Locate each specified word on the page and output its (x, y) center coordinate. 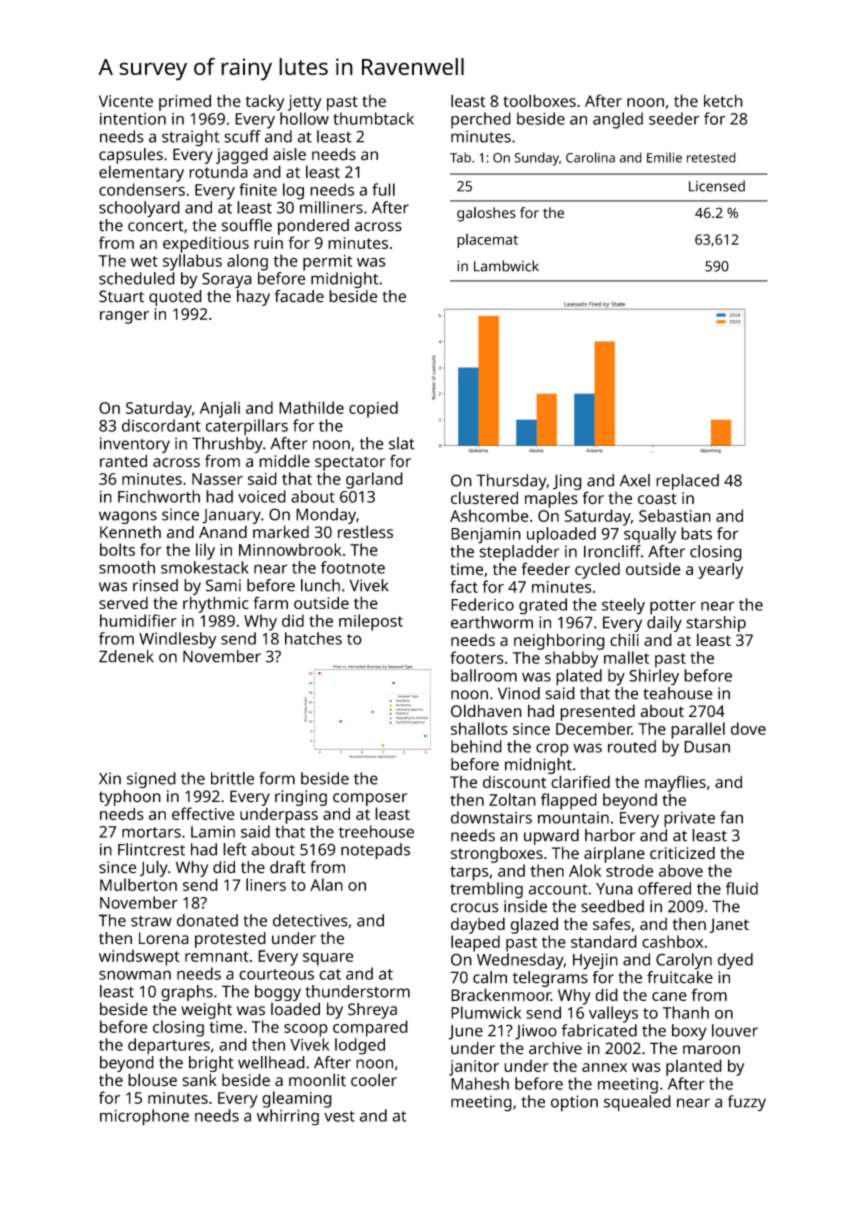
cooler (374, 1080)
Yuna (614, 889)
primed (185, 102)
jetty (305, 103)
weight (206, 1011)
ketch (723, 100)
